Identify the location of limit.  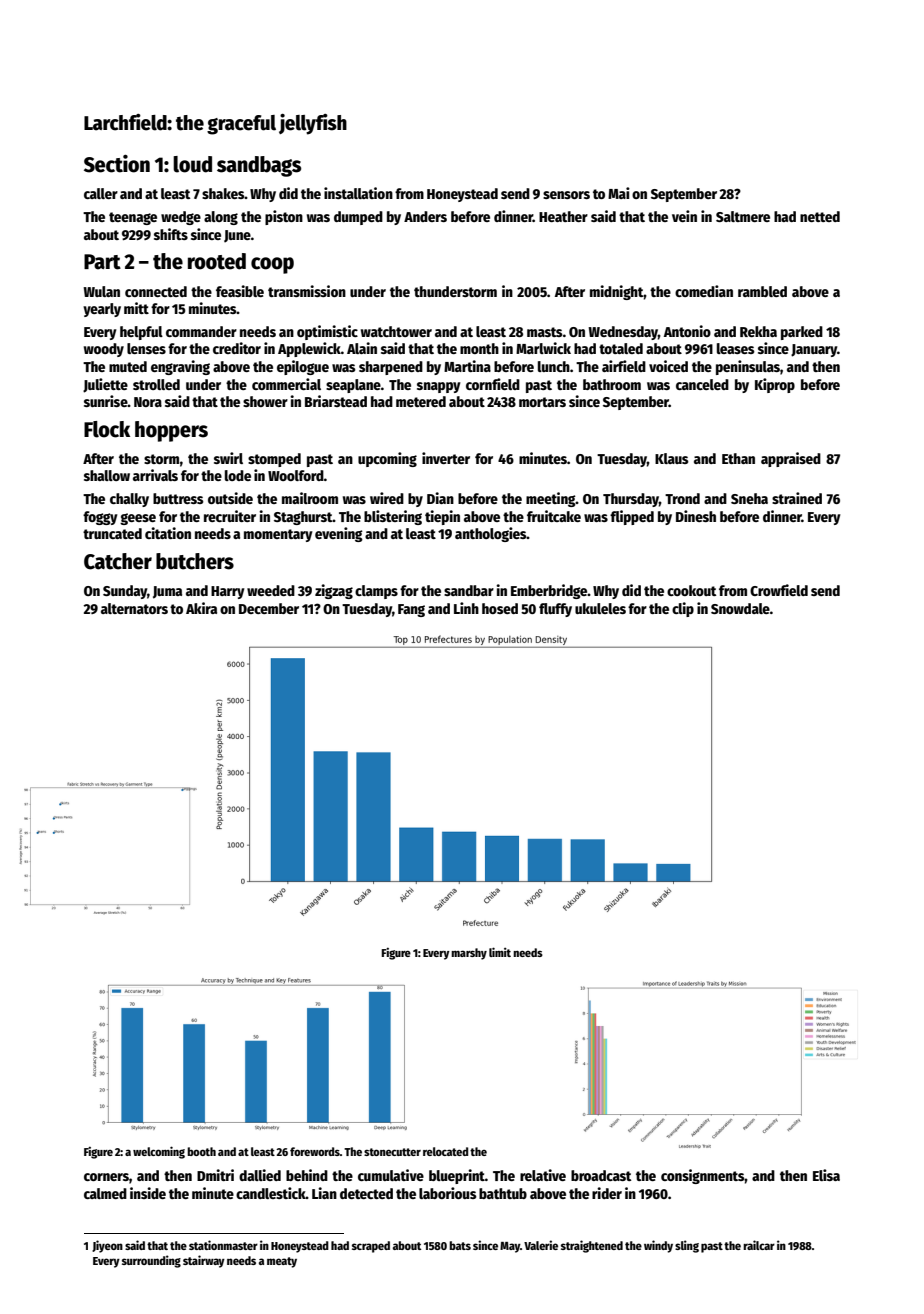
(500, 952).
